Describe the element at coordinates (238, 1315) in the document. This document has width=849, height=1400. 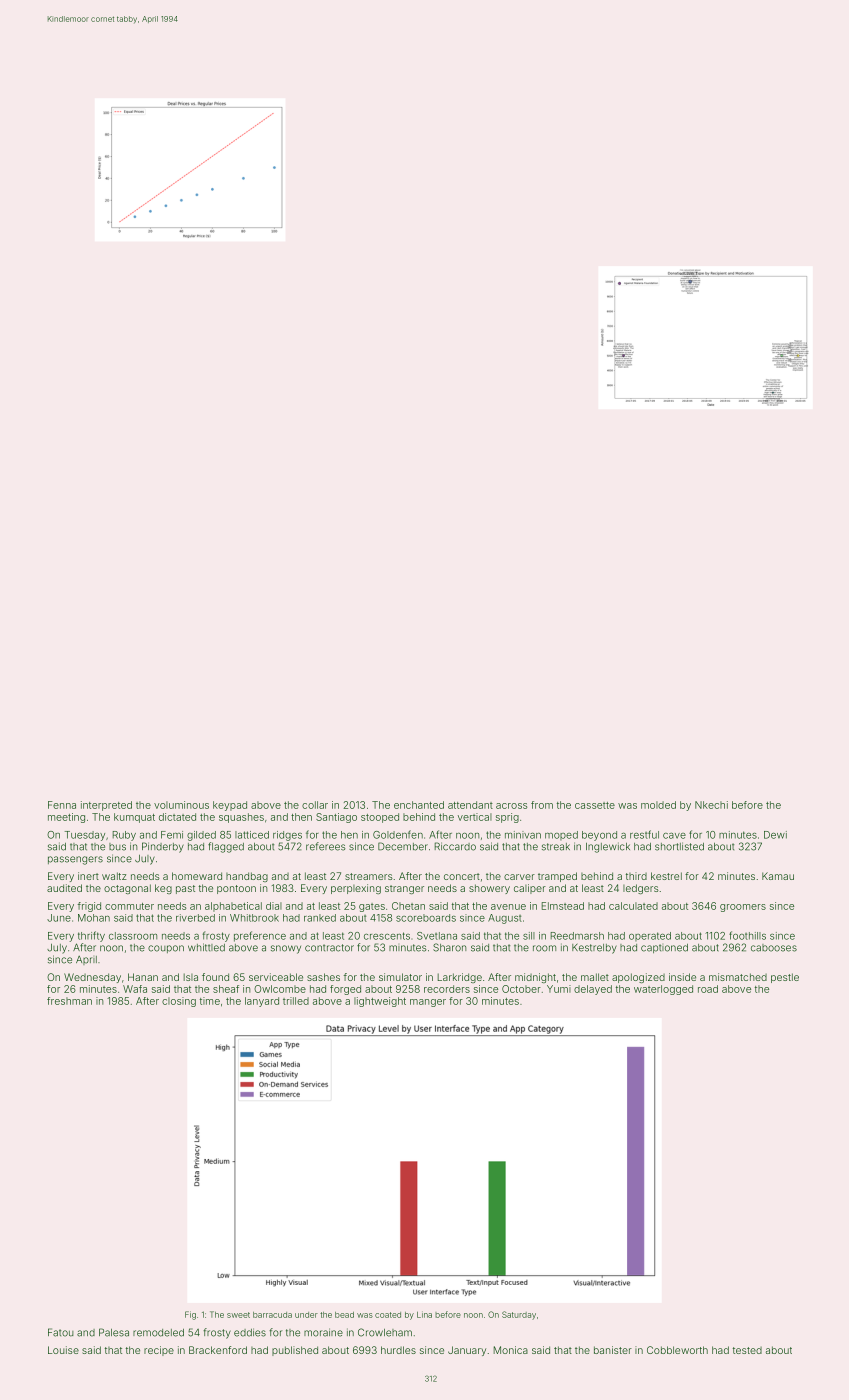
I see `sweet` at that location.
